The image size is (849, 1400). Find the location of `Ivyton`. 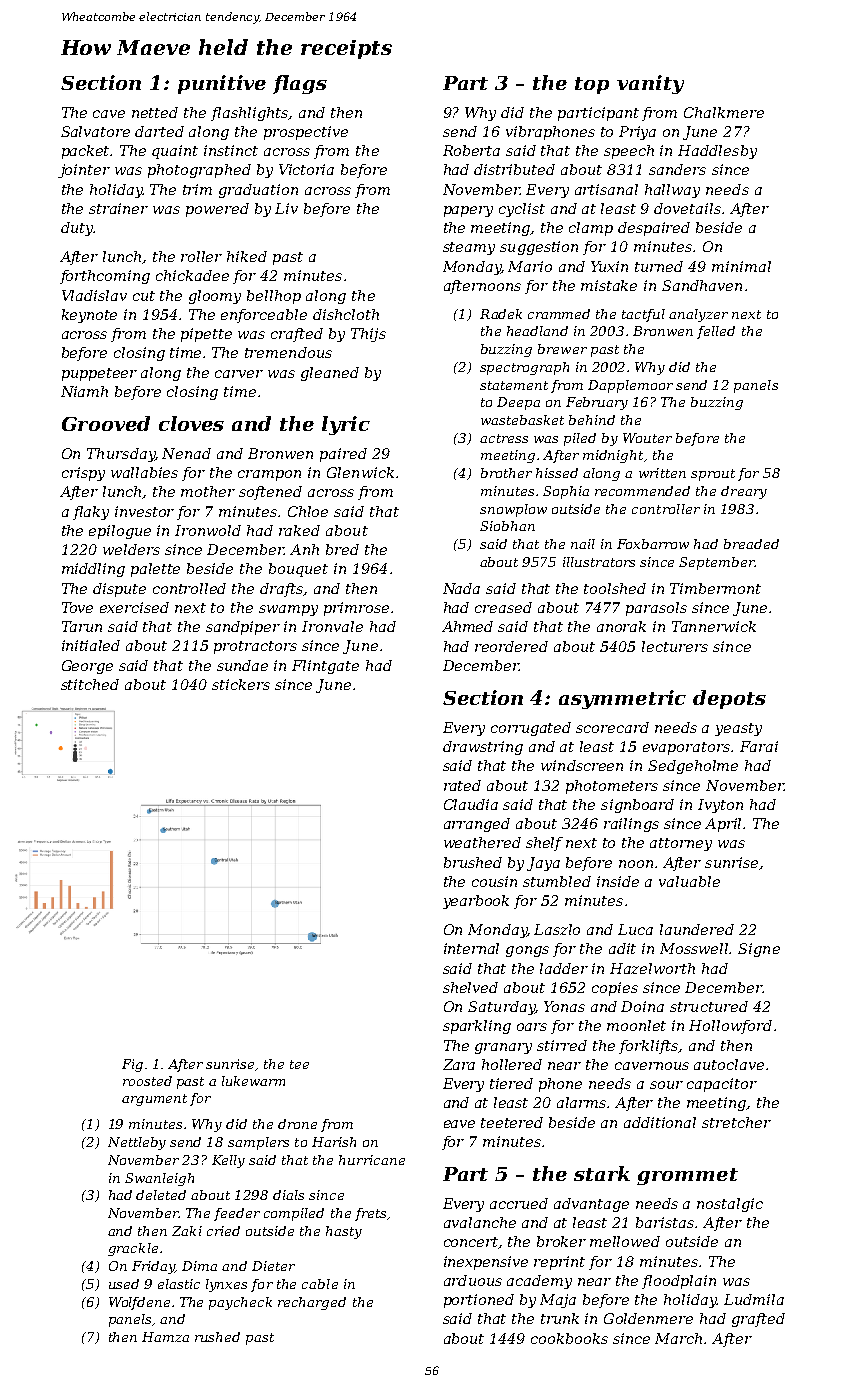

Ivyton is located at coordinates (720, 806).
